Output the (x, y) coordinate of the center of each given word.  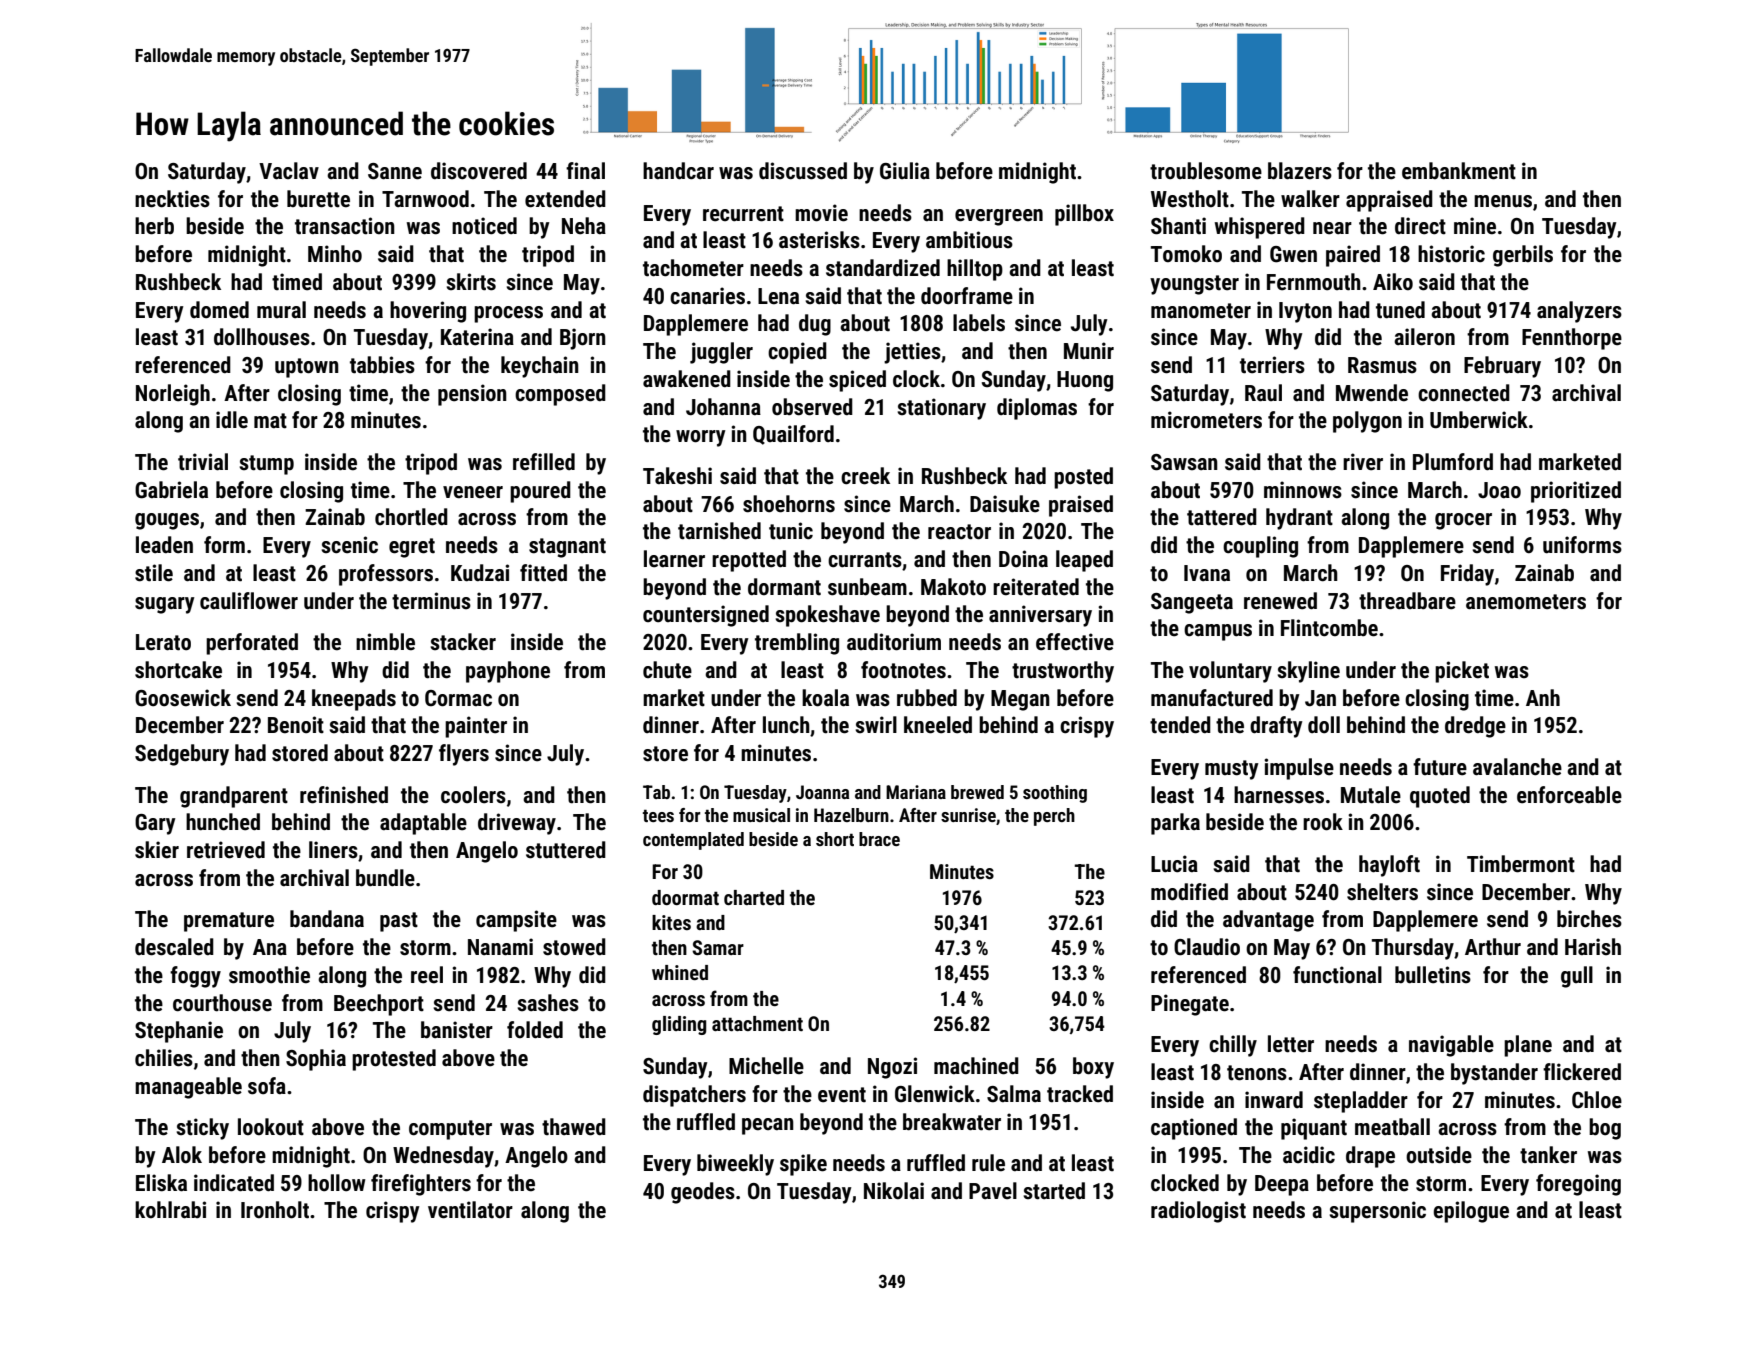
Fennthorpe (1572, 339)
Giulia (905, 171)
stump (266, 465)
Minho (335, 254)
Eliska (161, 1183)
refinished (344, 795)
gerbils (1523, 256)
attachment (757, 1023)
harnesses (1279, 795)
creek (865, 476)
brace (879, 839)
